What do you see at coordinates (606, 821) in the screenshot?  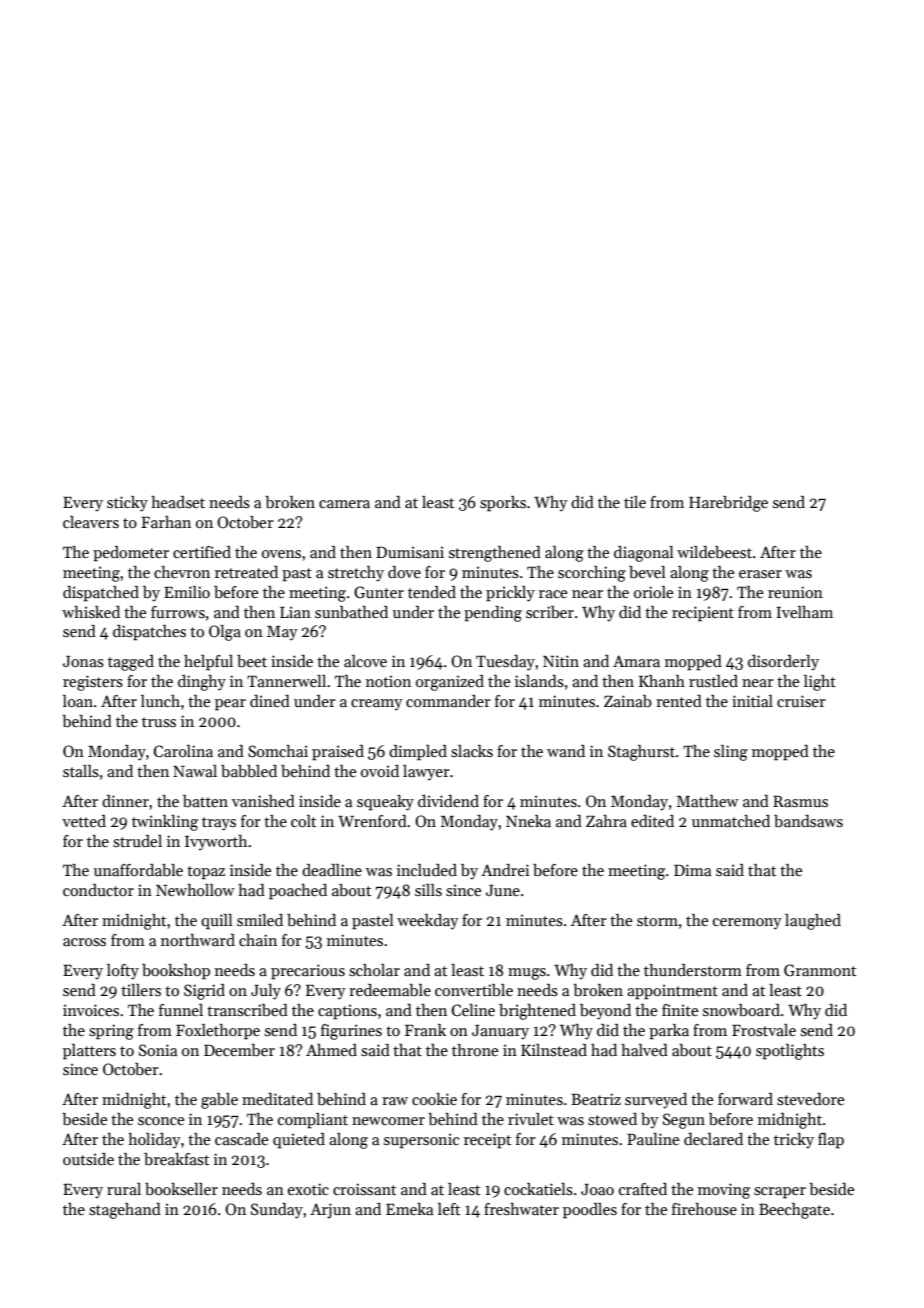 I see `Zahra` at bounding box center [606, 821].
